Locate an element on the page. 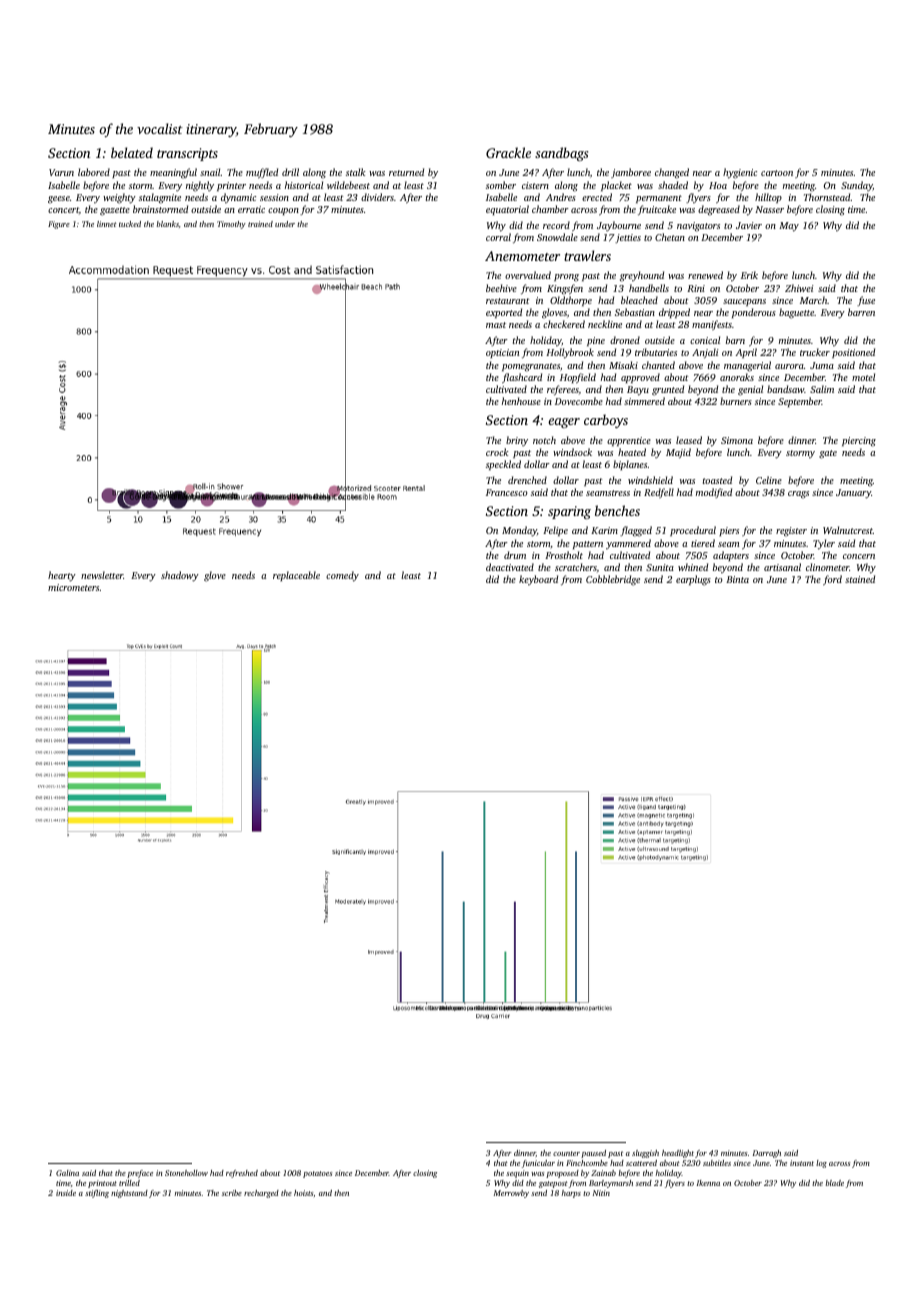 Image resolution: width=924 pixels, height=1314 pixels. refreshed is located at coordinates (242, 1174).
